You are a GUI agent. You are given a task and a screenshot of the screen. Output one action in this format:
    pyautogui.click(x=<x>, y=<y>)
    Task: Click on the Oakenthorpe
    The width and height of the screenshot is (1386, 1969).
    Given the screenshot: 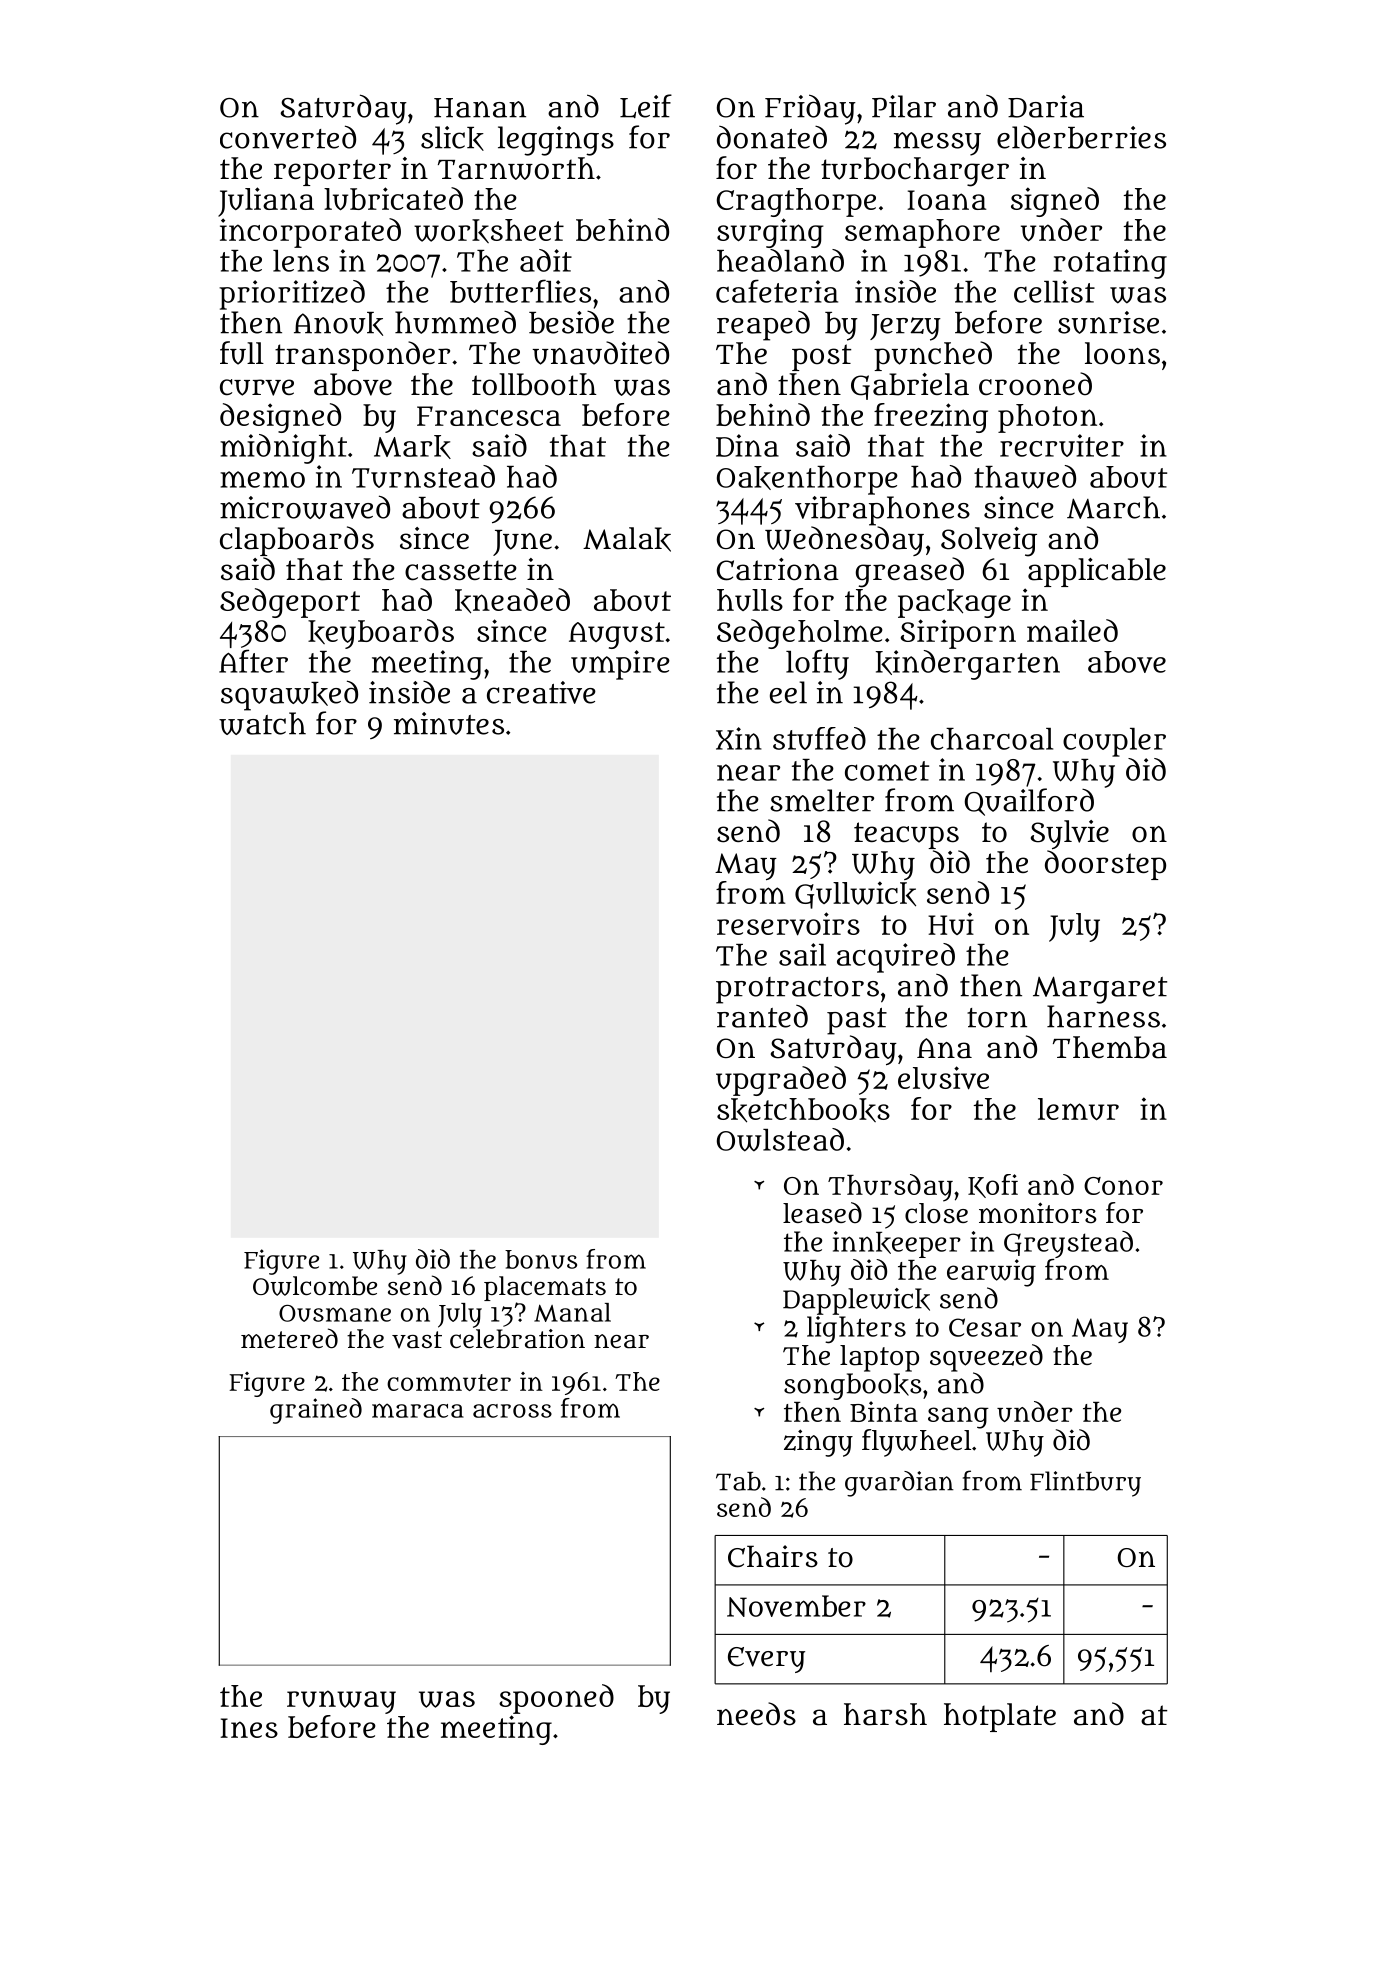 What is the action you would take?
    pyautogui.click(x=807, y=480)
